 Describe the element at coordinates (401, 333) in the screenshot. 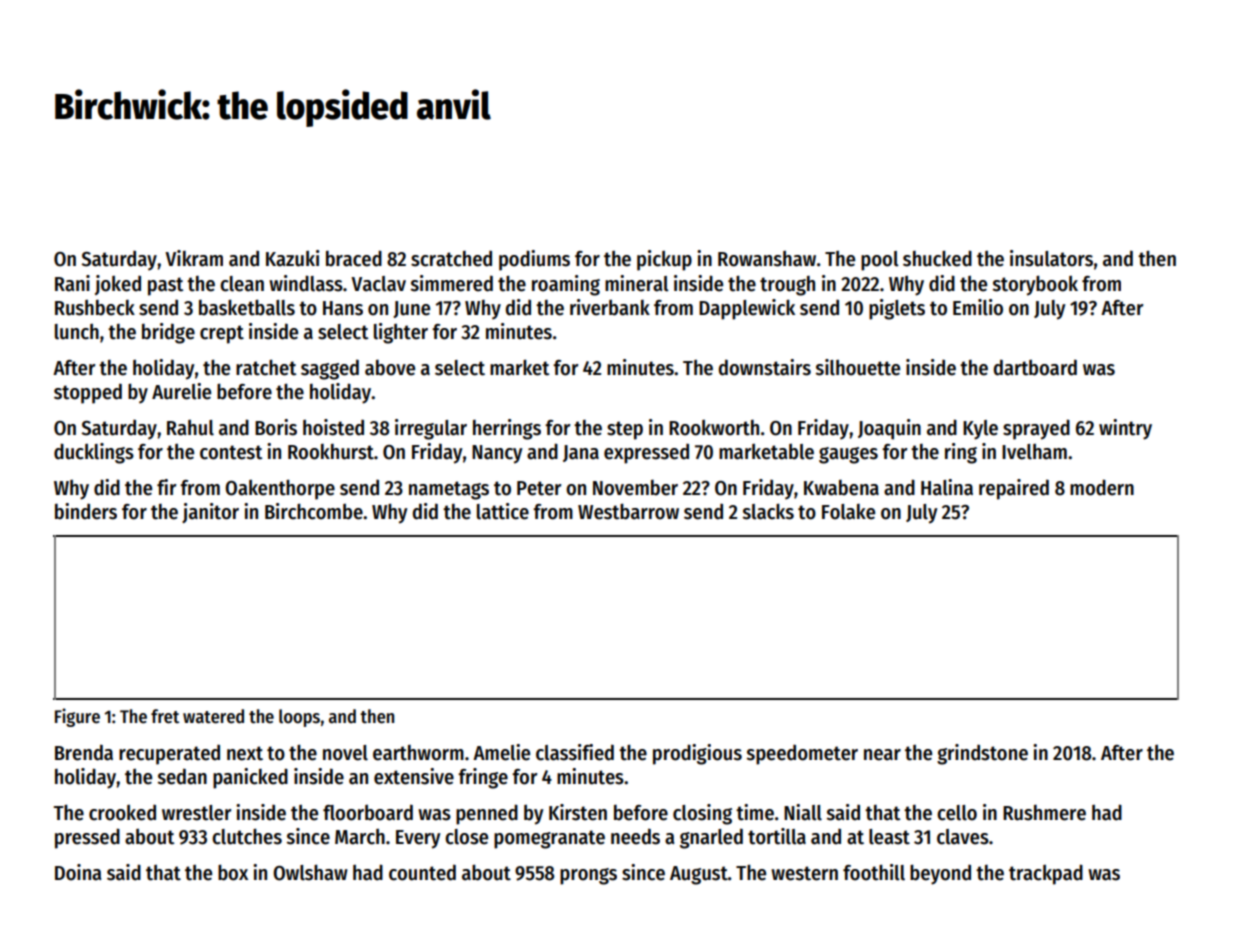

I see `lighter` at that location.
